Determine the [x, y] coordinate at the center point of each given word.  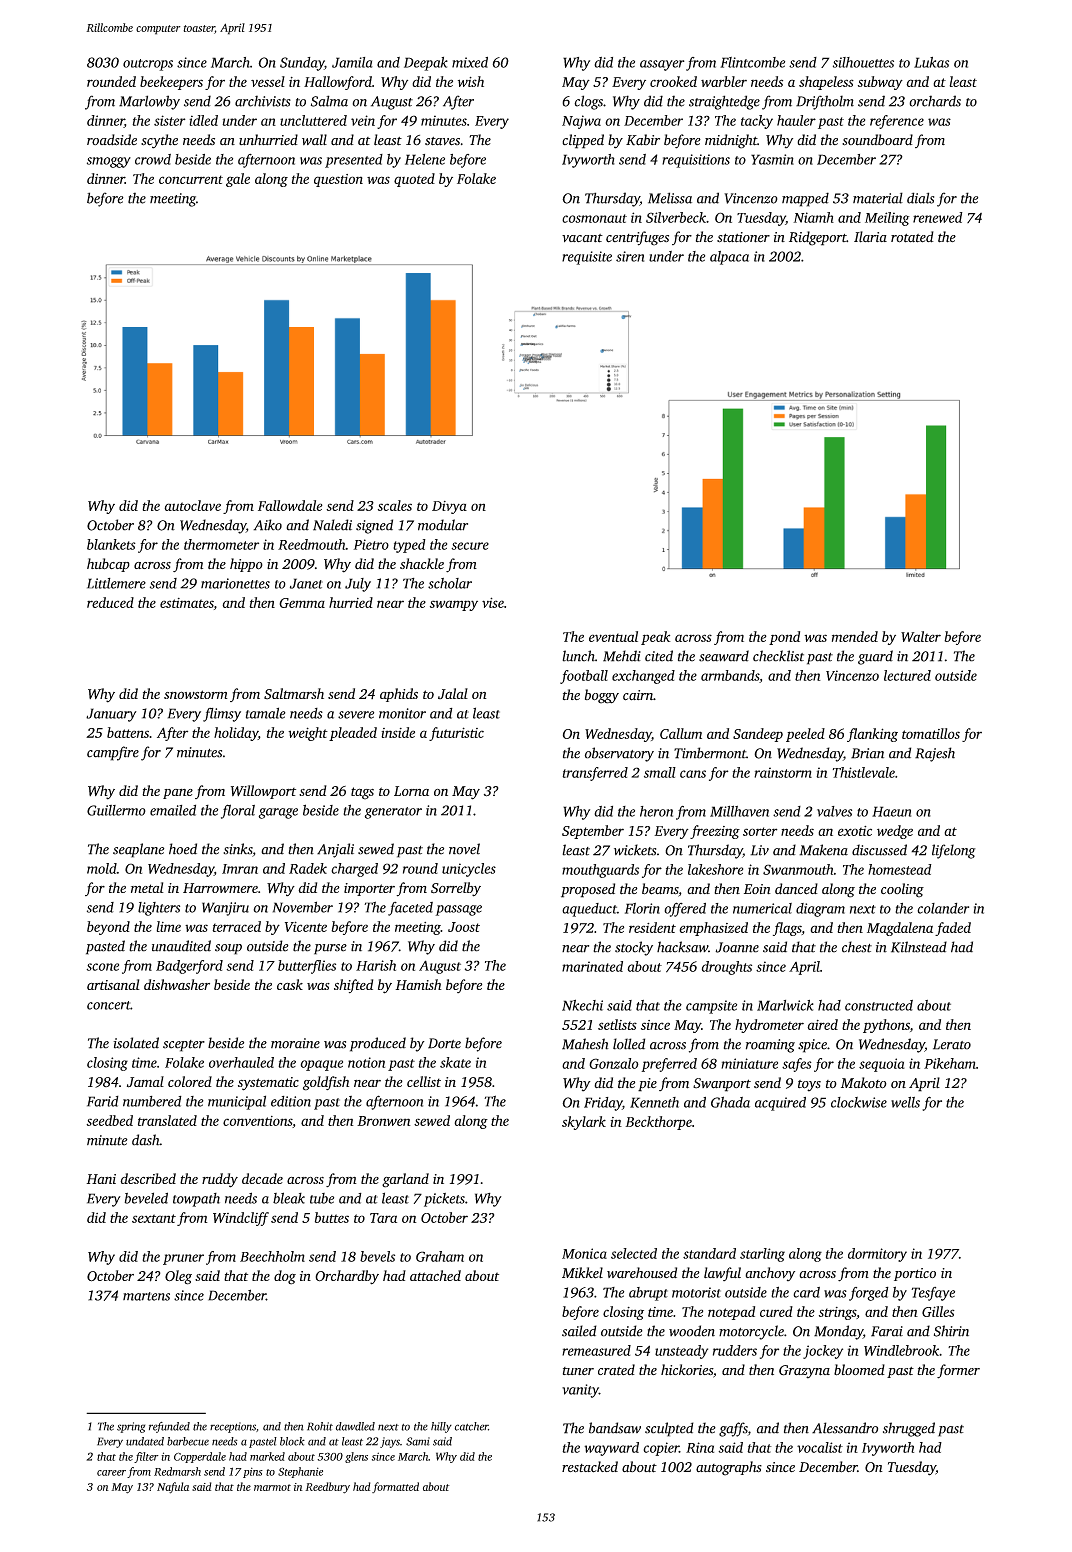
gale [238, 180]
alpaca [729, 258]
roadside [112, 140]
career [111, 1473]
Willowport [263, 792]
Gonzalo [614, 1063]
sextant [154, 1218]
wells [905, 1102]
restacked [590, 1467]
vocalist [820, 1447]
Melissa [670, 198]
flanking [872, 735]
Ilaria [870, 237]
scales [395, 505]
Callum [681, 733]
